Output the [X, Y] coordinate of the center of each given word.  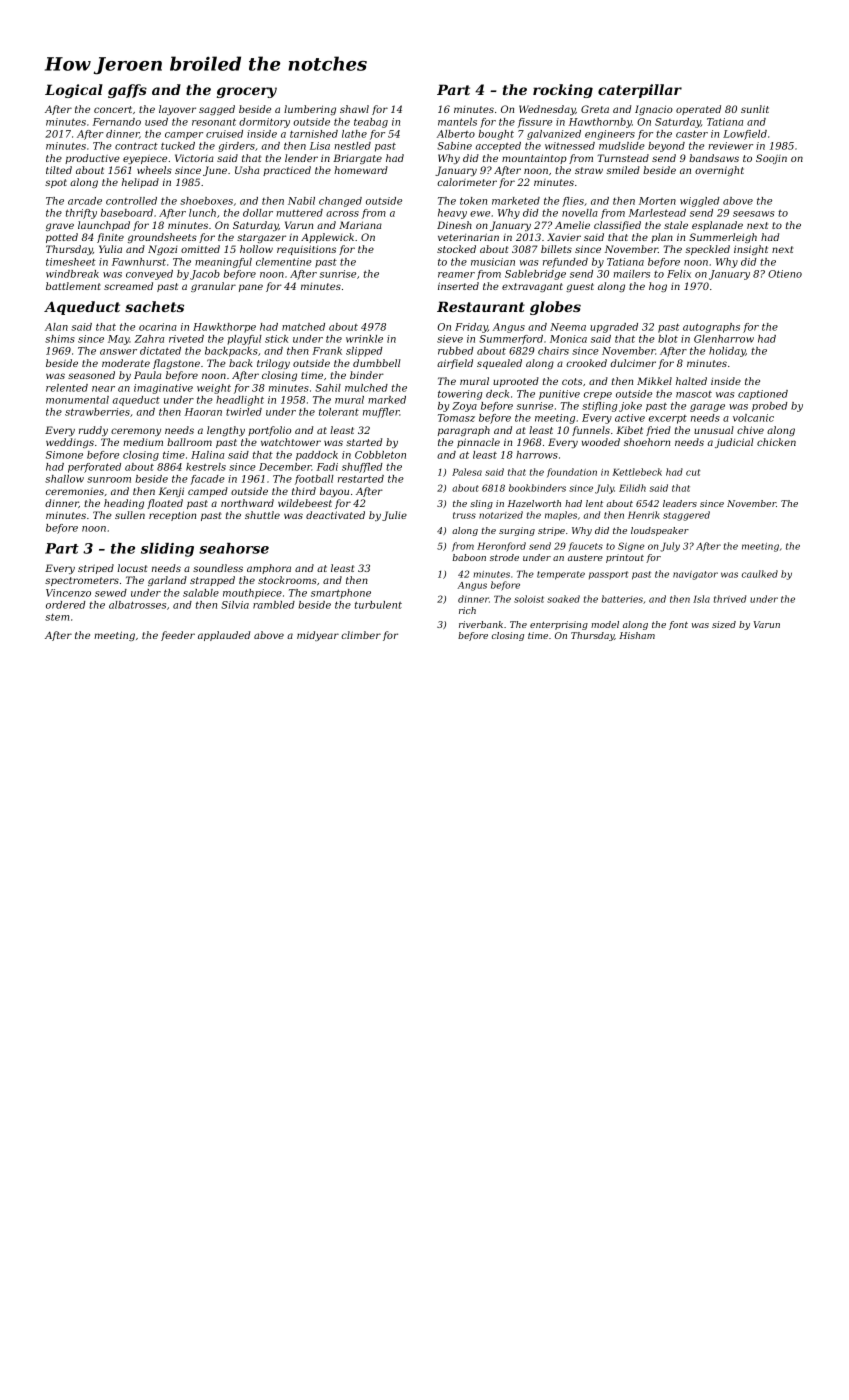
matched [303, 327]
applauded [224, 636]
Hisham [637, 635]
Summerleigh [723, 238]
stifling [599, 407]
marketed [516, 201]
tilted [59, 170]
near [103, 389]
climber [361, 635]
